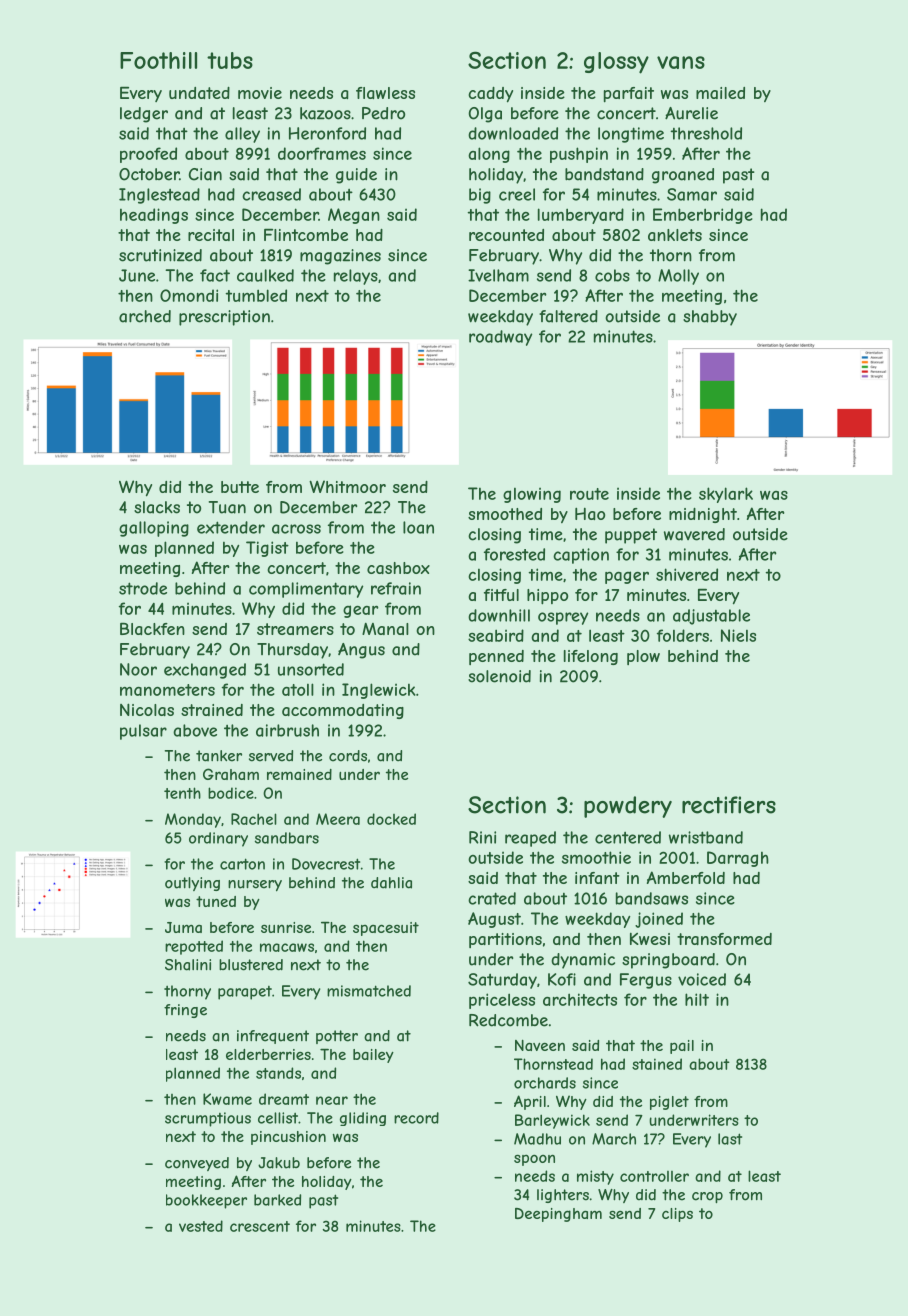 This screenshot has width=908, height=1316. Describe the element at coordinates (720, 93) in the screenshot. I see `mailed` at that location.
